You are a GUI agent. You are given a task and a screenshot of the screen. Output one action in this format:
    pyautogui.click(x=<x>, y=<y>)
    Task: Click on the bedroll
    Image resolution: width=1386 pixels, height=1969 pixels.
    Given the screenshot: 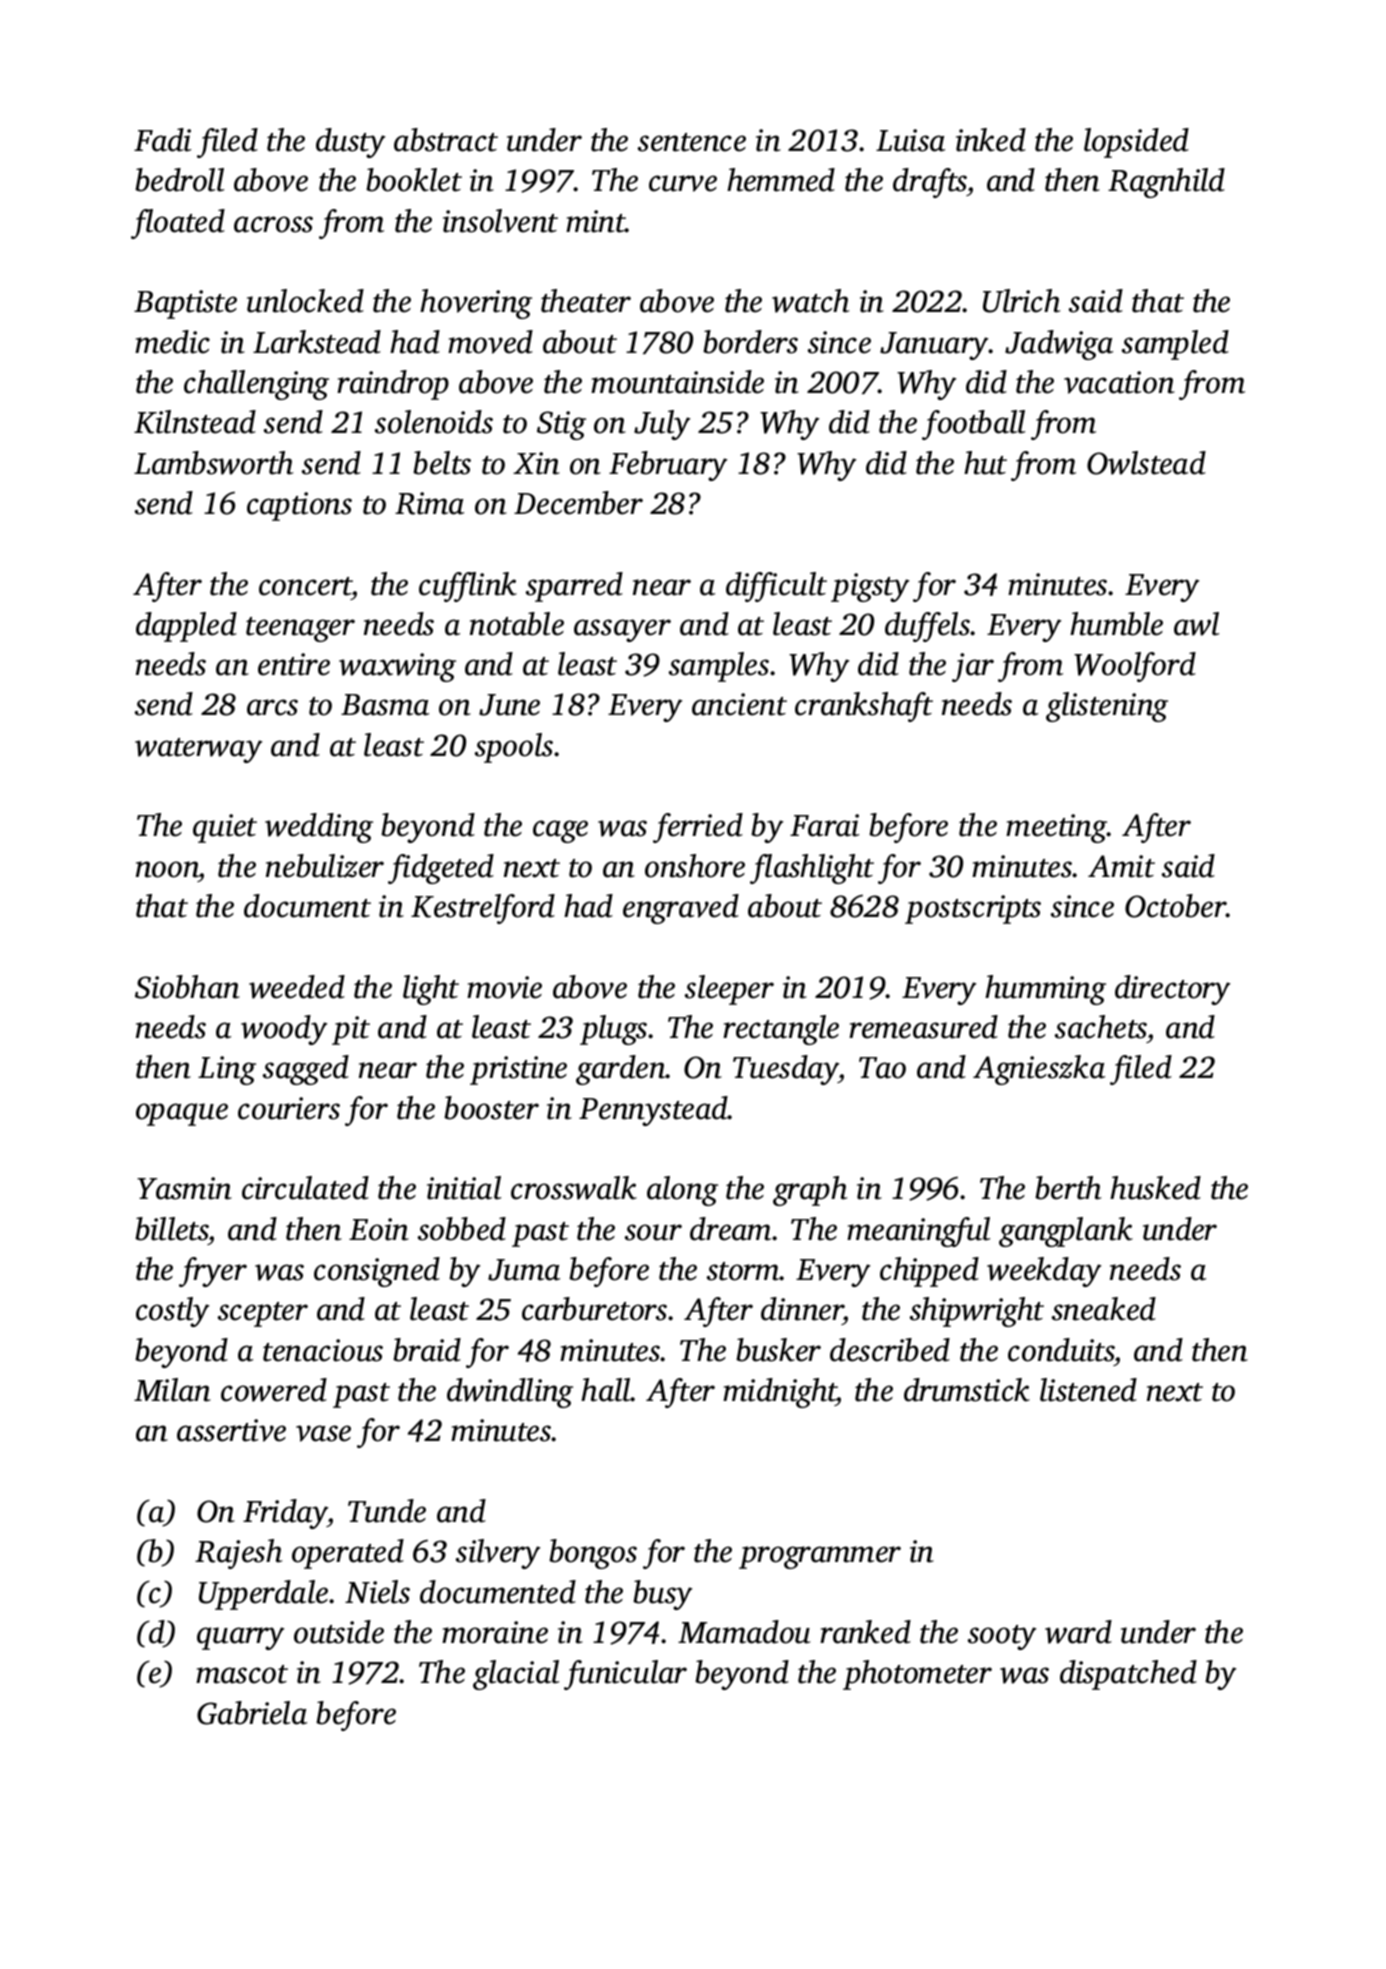 What is the action you would take?
    pyautogui.click(x=179, y=180)
